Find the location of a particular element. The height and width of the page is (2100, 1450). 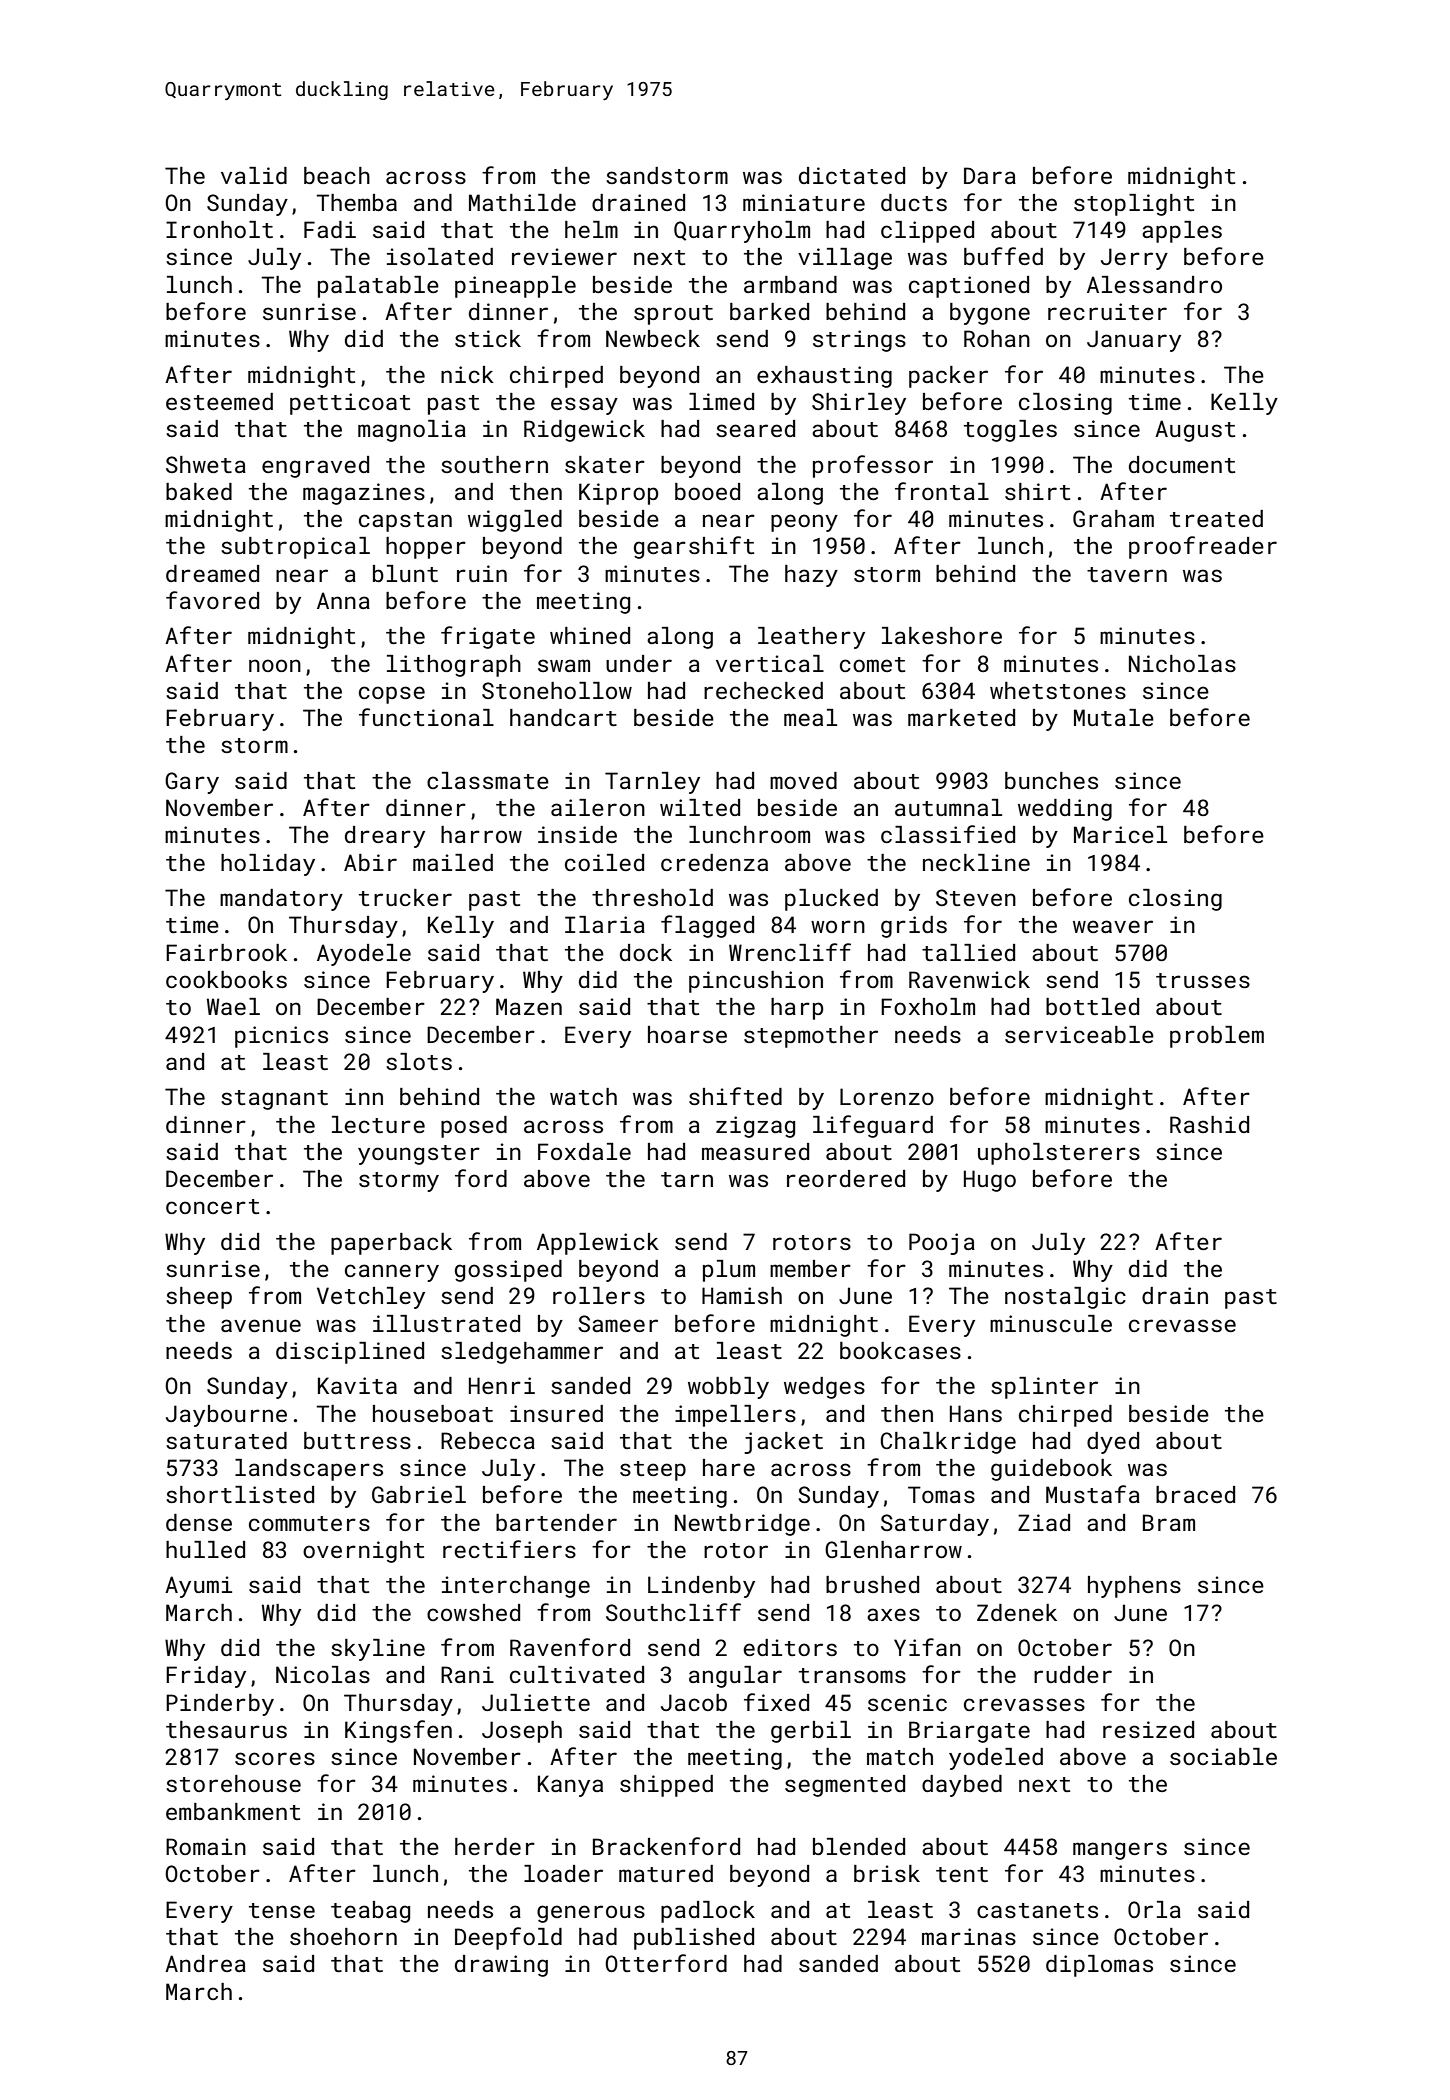

Jerry is located at coordinates (1134, 259).
